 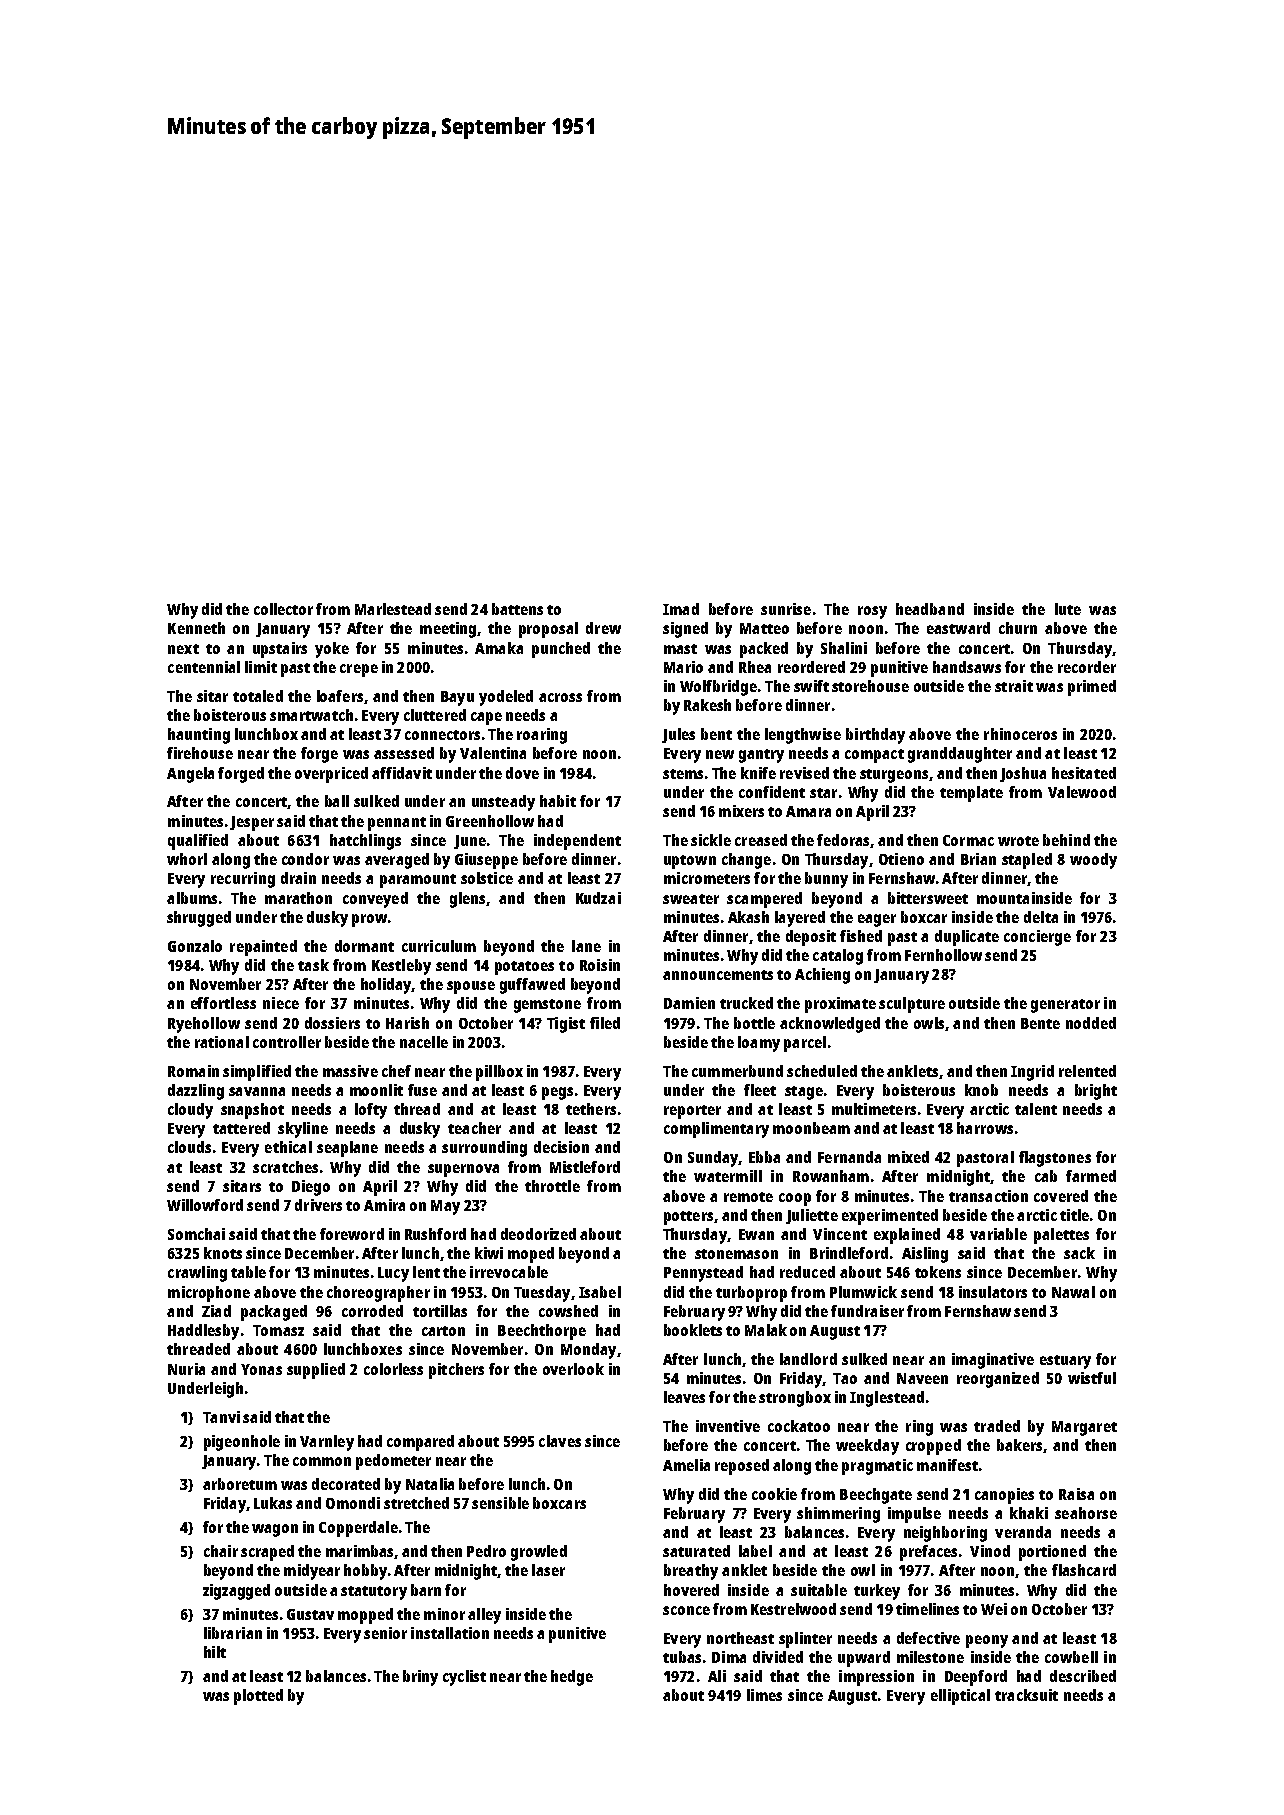 I want to click on Fernhollow, so click(x=943, y=955).
